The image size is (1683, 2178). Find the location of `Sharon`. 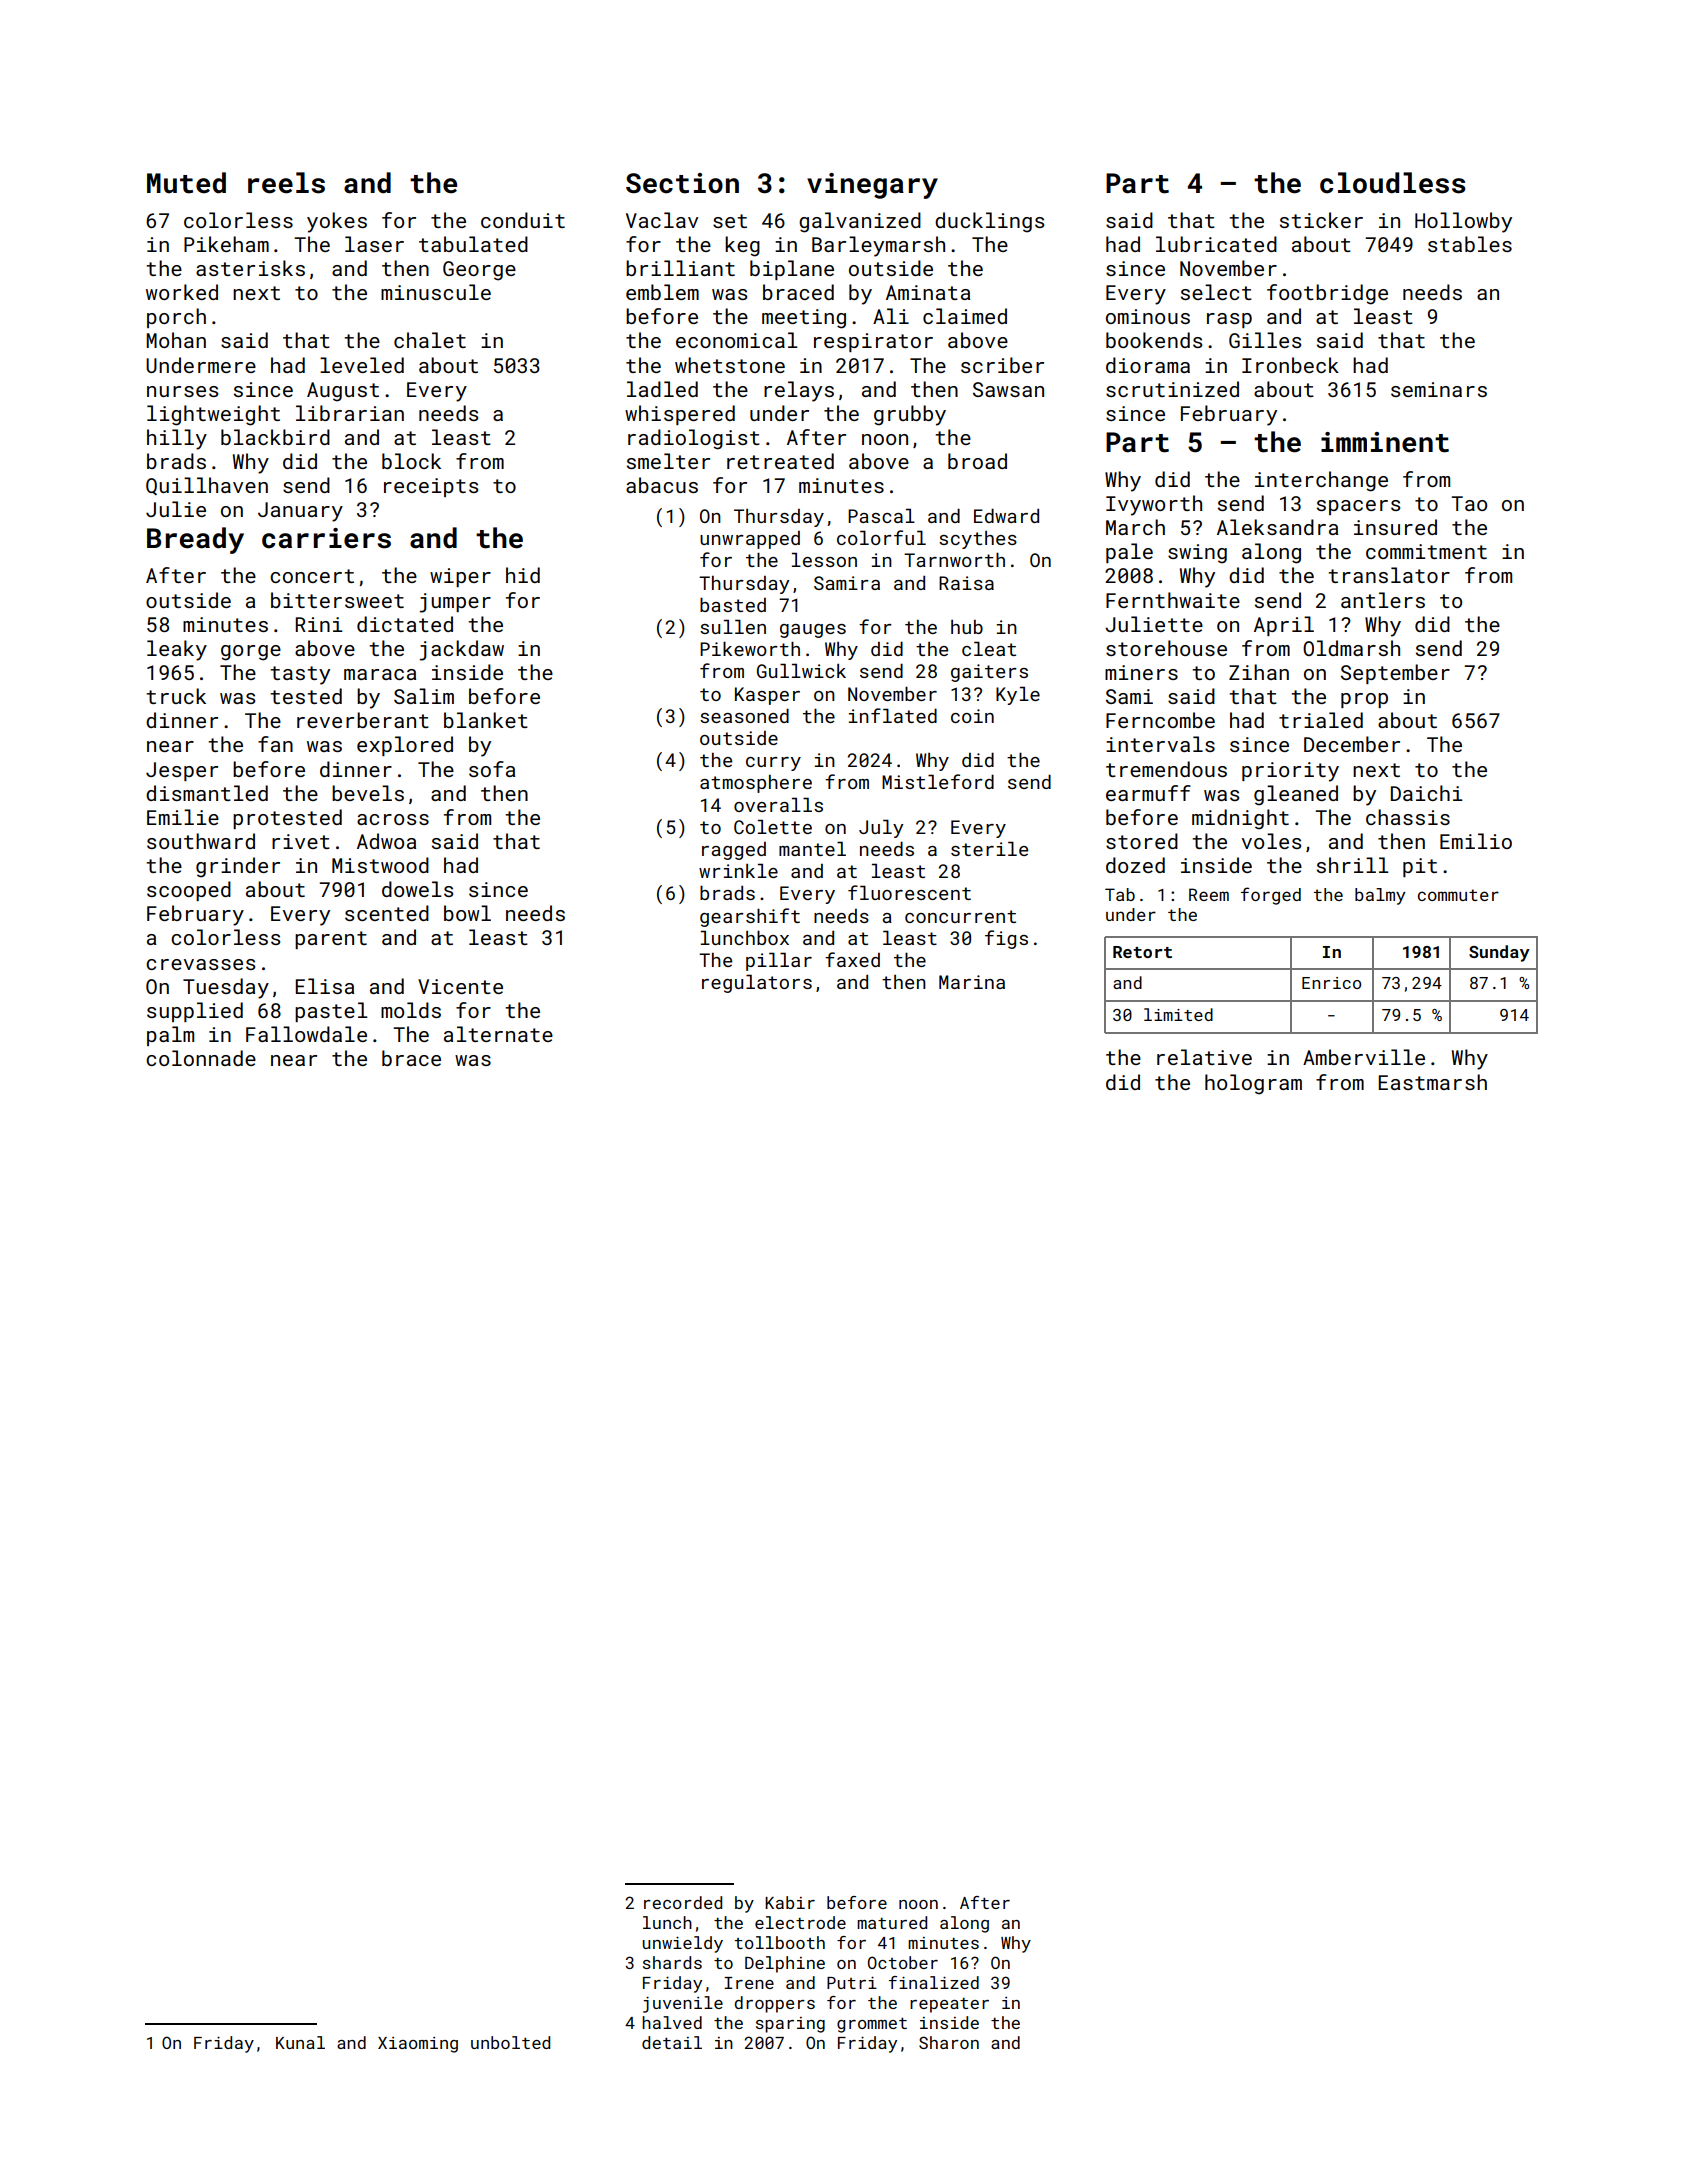

Sharon is located at coordinates (949, 2042).
